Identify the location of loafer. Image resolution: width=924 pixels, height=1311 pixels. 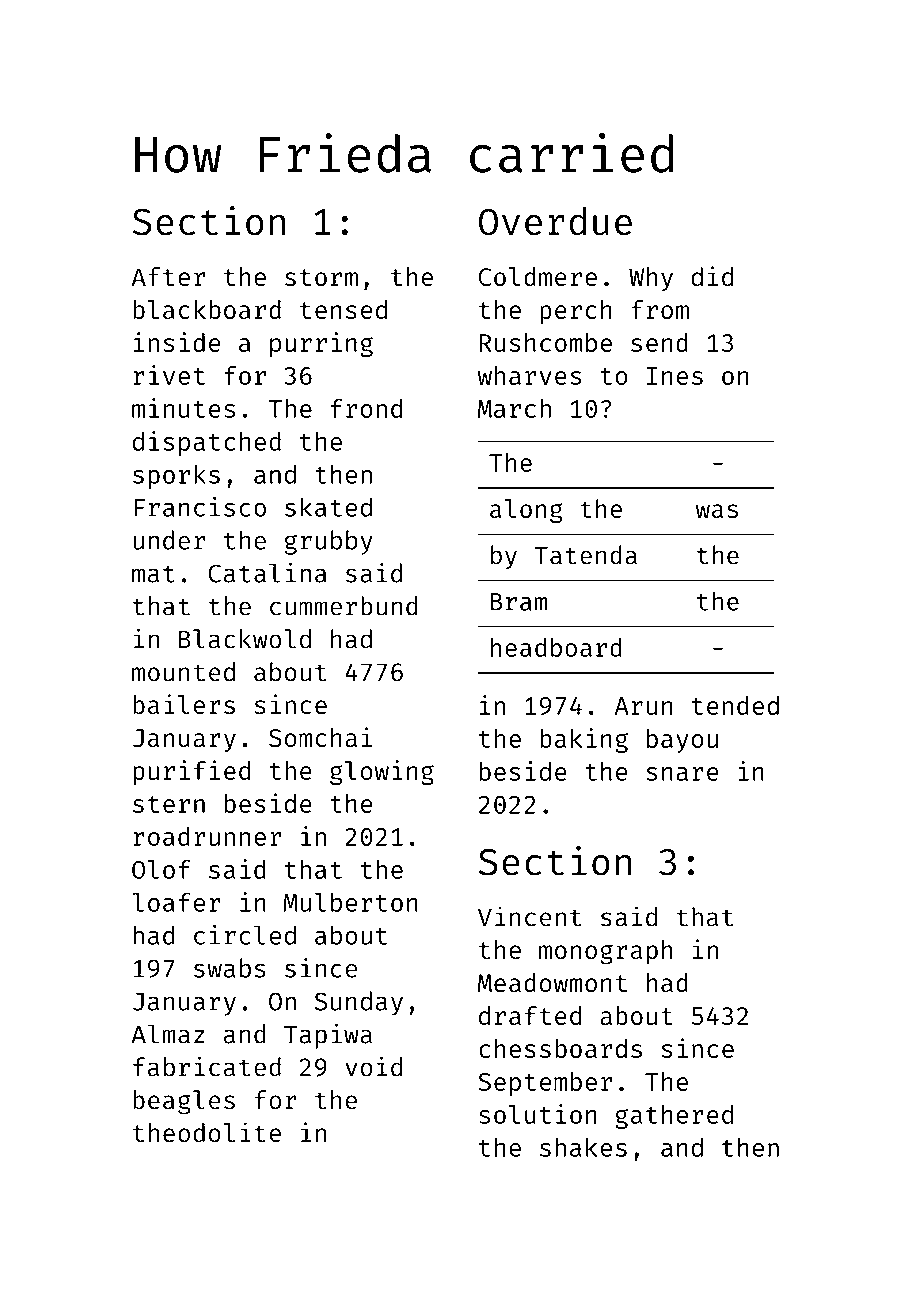
(176, 902).
